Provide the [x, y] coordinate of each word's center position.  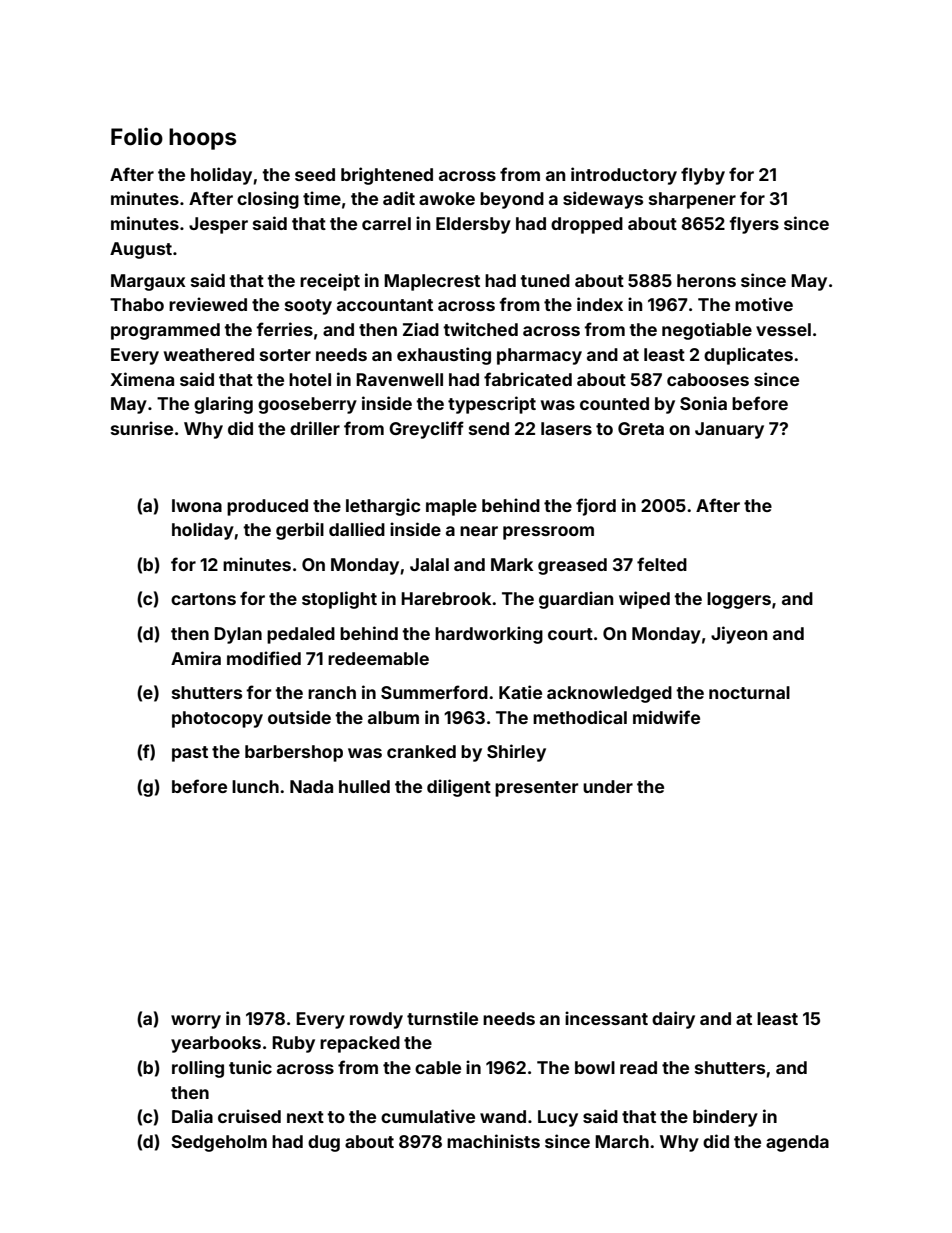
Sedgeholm [219, 1143]
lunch [255, 786]
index [600, 304]
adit [399, 198]
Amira [196, 658]
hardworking [489, 635]
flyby [703, 176]
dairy [673, 1020]
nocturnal [749, 692]
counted [614, 403]
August [141, 250]
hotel [310, 379]
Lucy [558, 1118]
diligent [459, 788]
